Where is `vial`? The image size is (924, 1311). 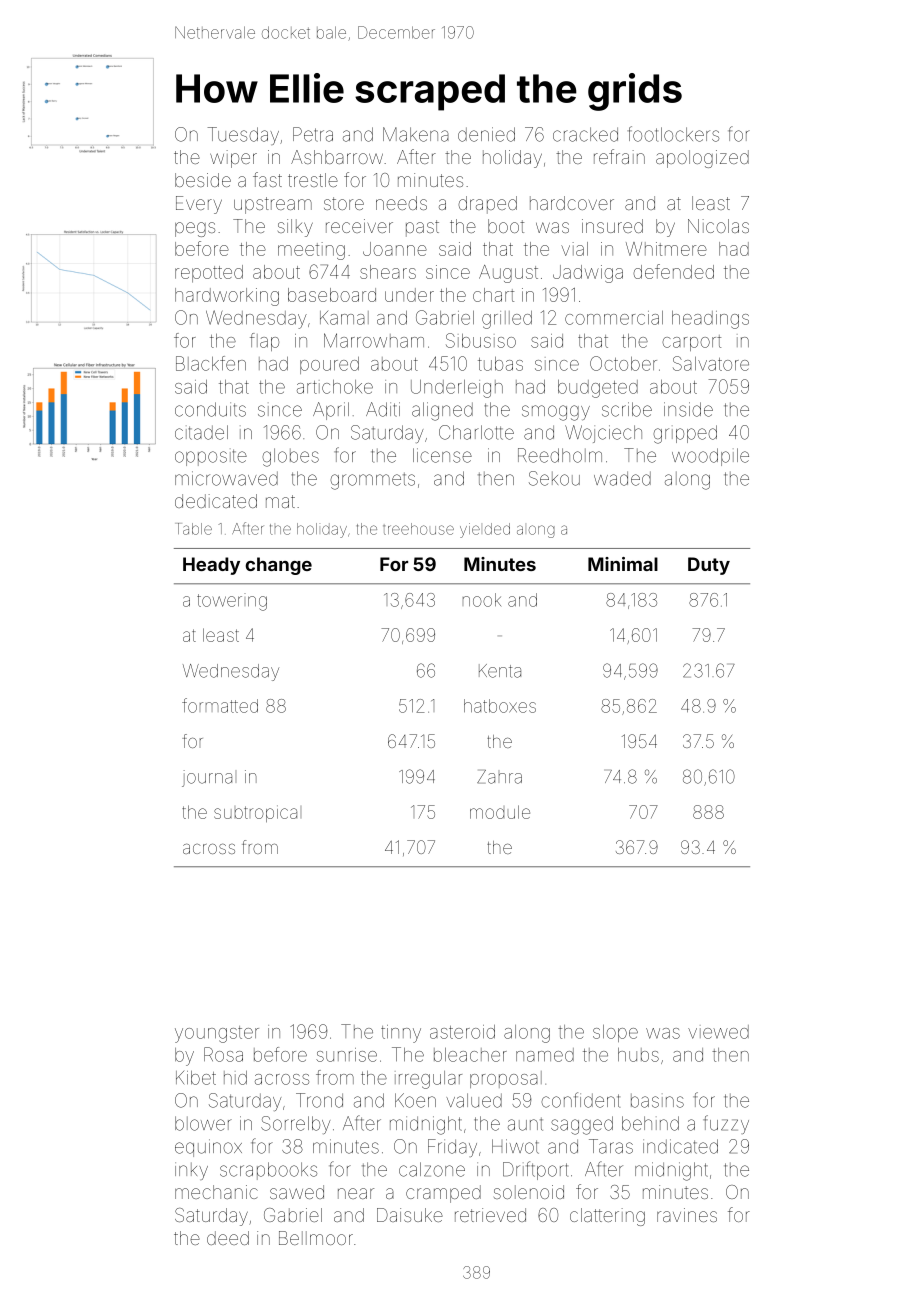 vial is located at coordinates (574, 249).
